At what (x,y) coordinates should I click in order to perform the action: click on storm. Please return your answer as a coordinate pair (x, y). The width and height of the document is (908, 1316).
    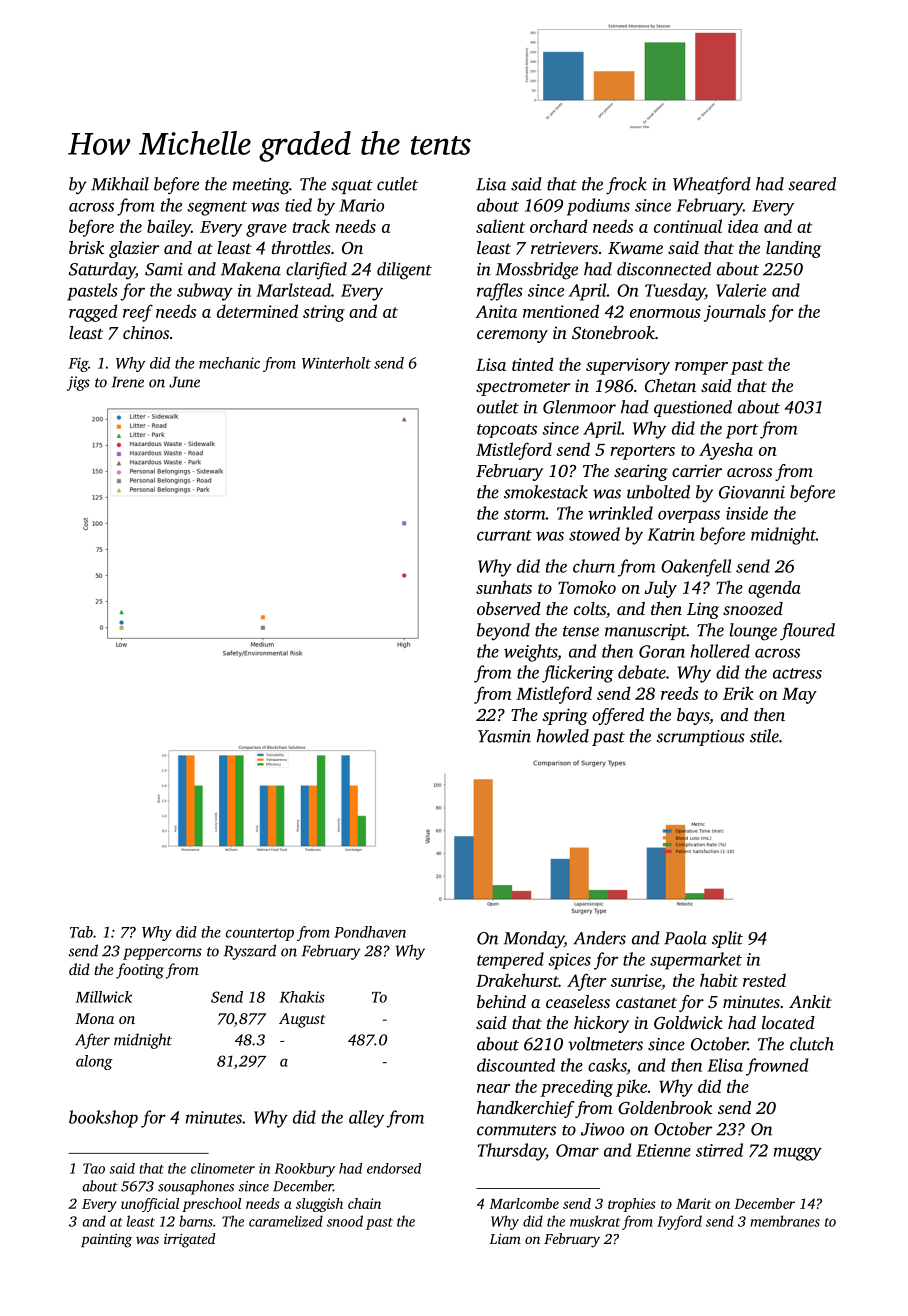
    Looking at the image, I should click on (525, 514).
